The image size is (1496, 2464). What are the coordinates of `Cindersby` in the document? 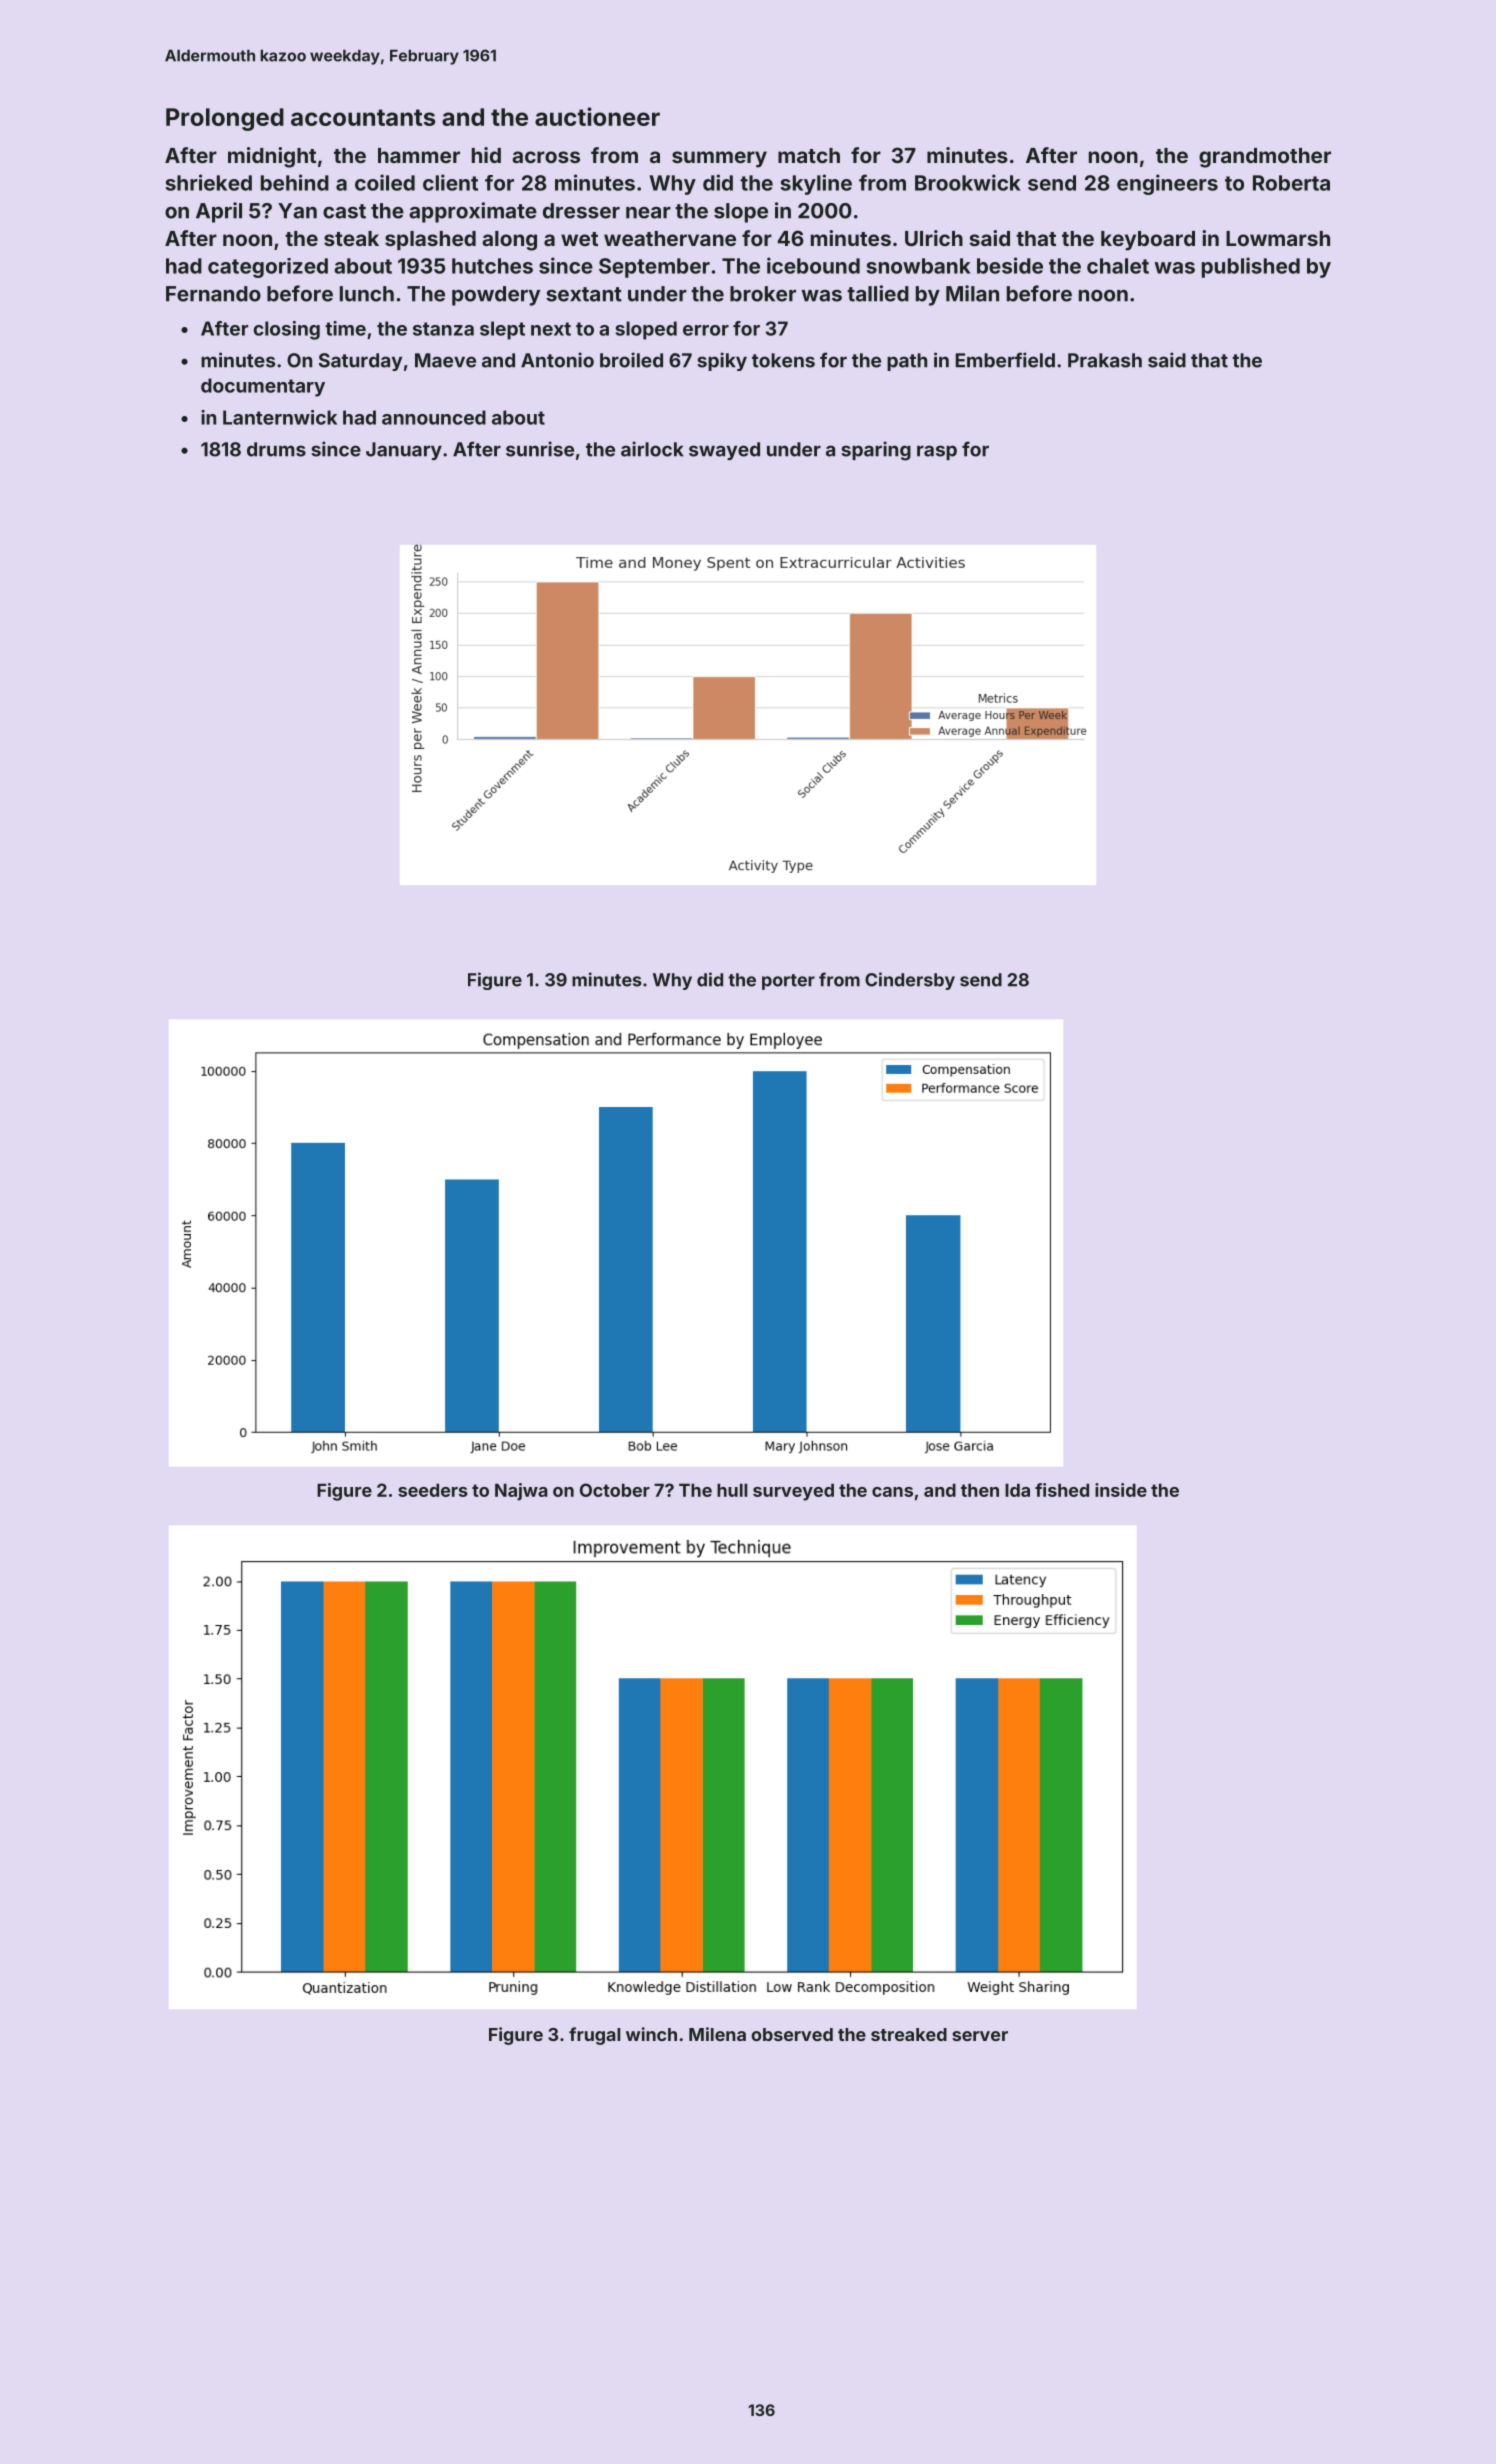 It's located at (910, 981).
